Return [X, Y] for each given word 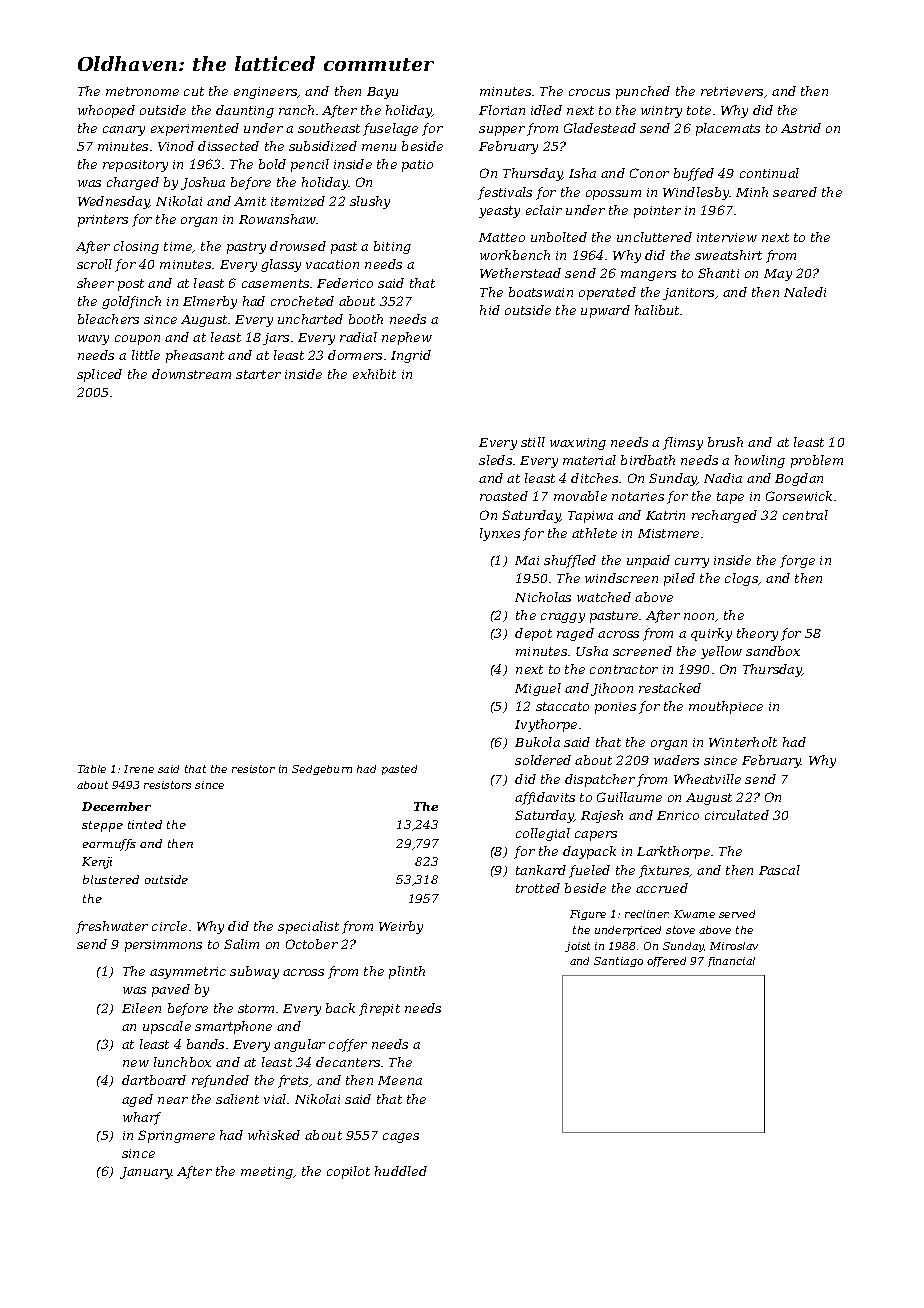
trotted [538, 888]
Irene [139, 769]
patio [417, 166]
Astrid [801, 128]
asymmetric [188, 973]
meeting [267, 1173]
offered [666, 962]
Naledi [805, 292]
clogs [742, 579]
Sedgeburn [322, 770]
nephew [407, 338]
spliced [99, 375]
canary [124, 131]
